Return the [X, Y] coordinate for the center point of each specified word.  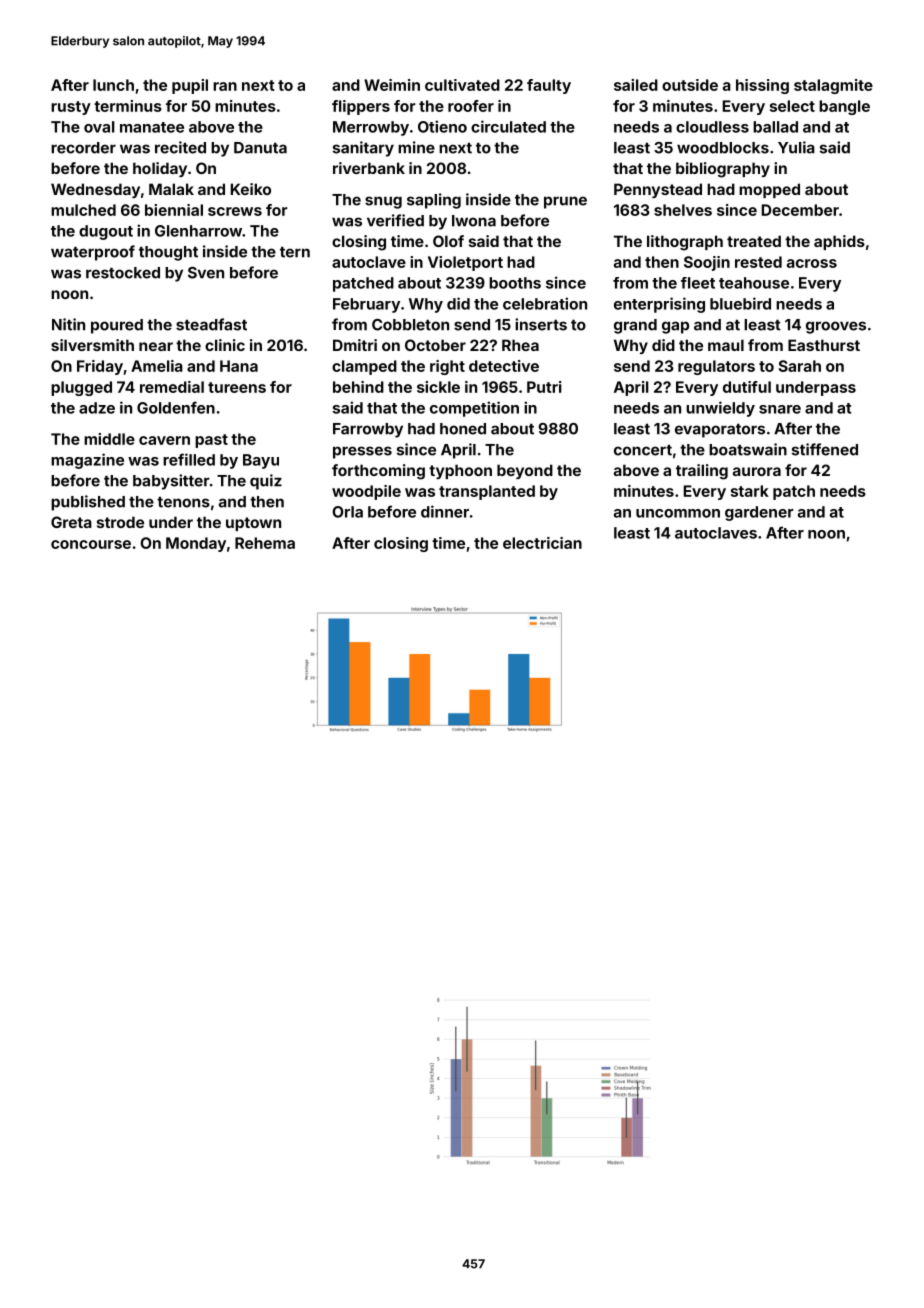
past [211, 441]
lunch [113, 85]
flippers [361, 107]
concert [643, 450]
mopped [769, 190]
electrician [542, 543]
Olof [448, 241]
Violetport [465, 263]
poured [117, 326]
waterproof [93, 253]
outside [690, 85]
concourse [91, 544]
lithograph [685, 243]
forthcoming [378, 472]
